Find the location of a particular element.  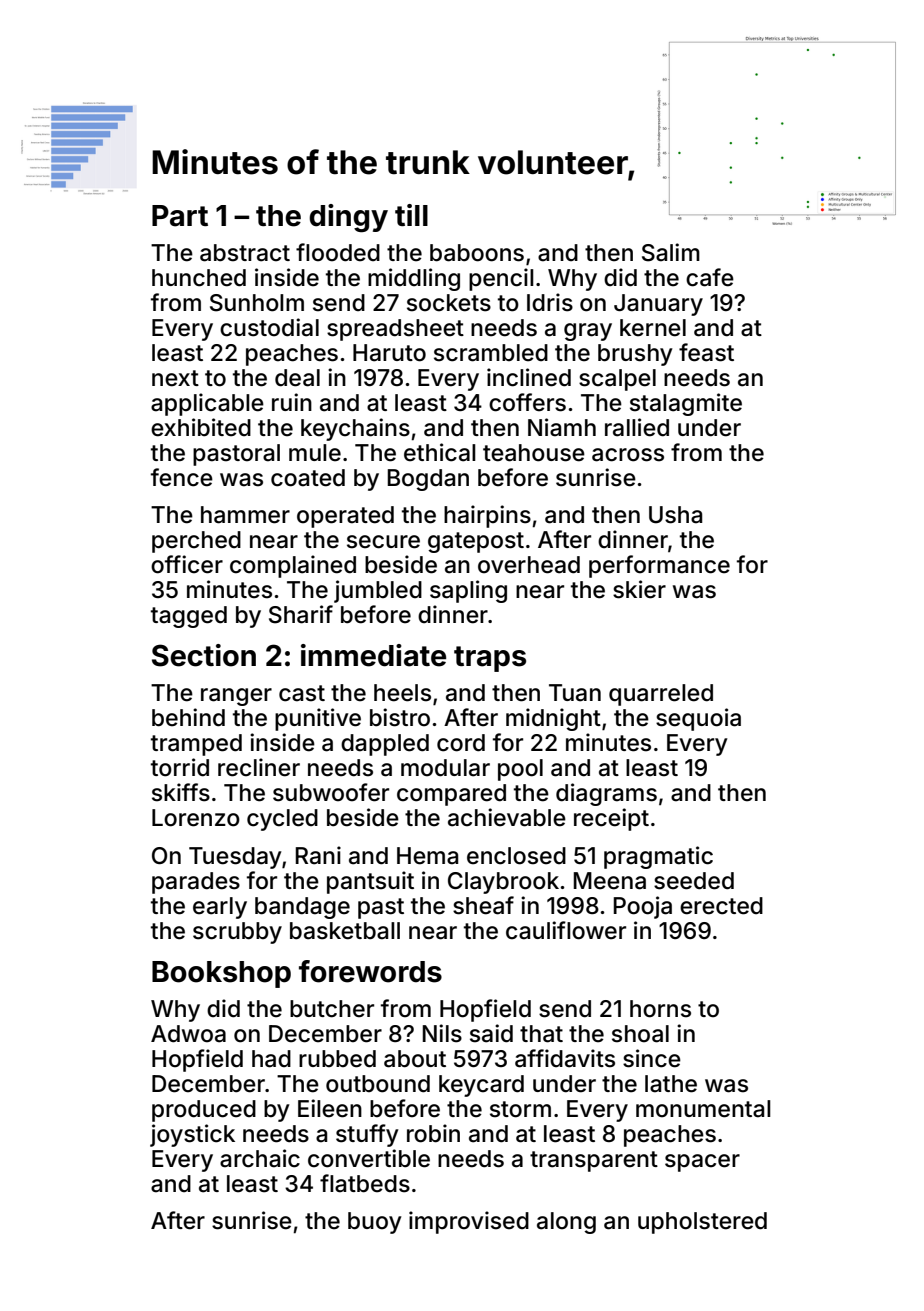

sequoia is located at coordinates (698, 719).
